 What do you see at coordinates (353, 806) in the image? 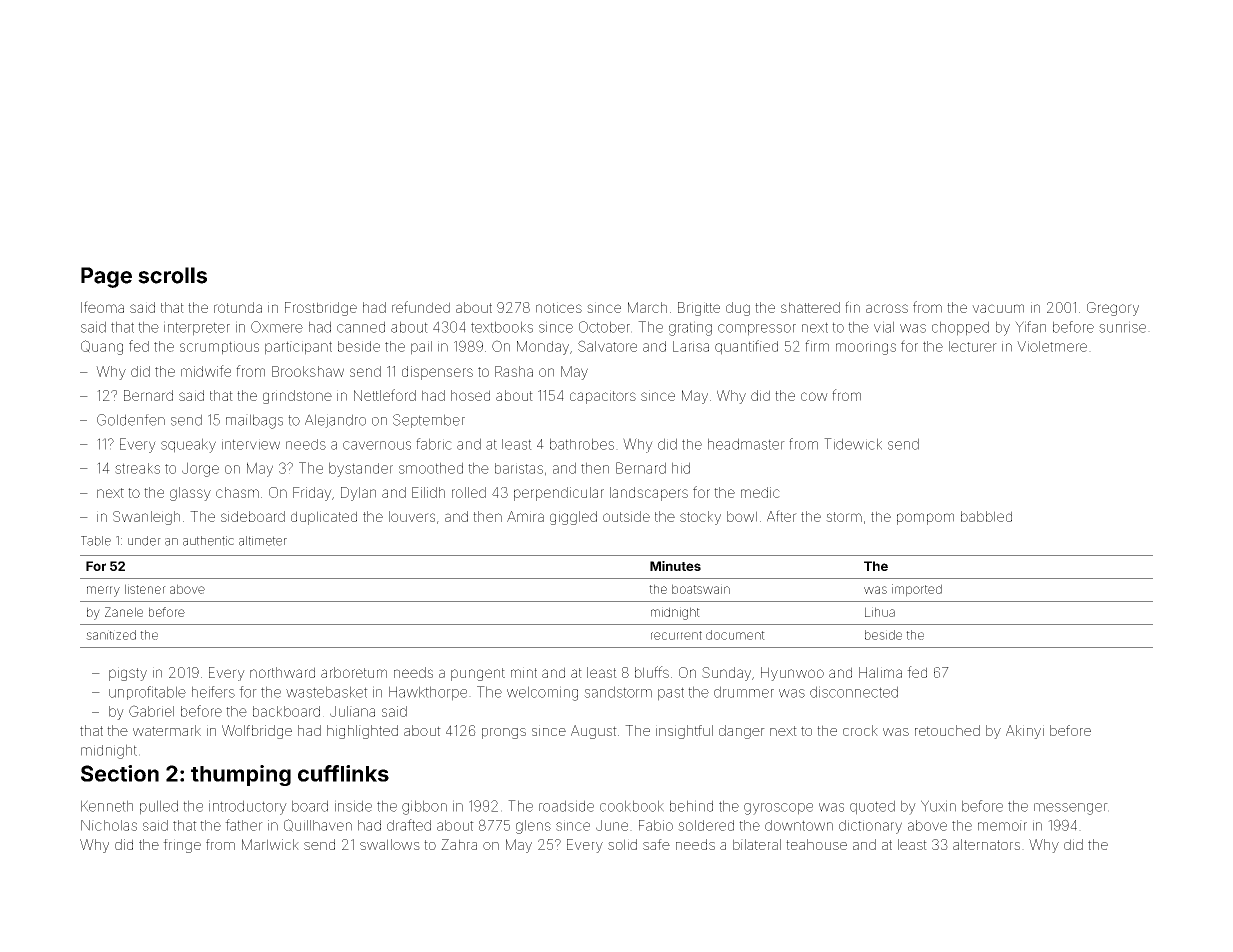
I see `inside` at bounding box center [353, 806].
